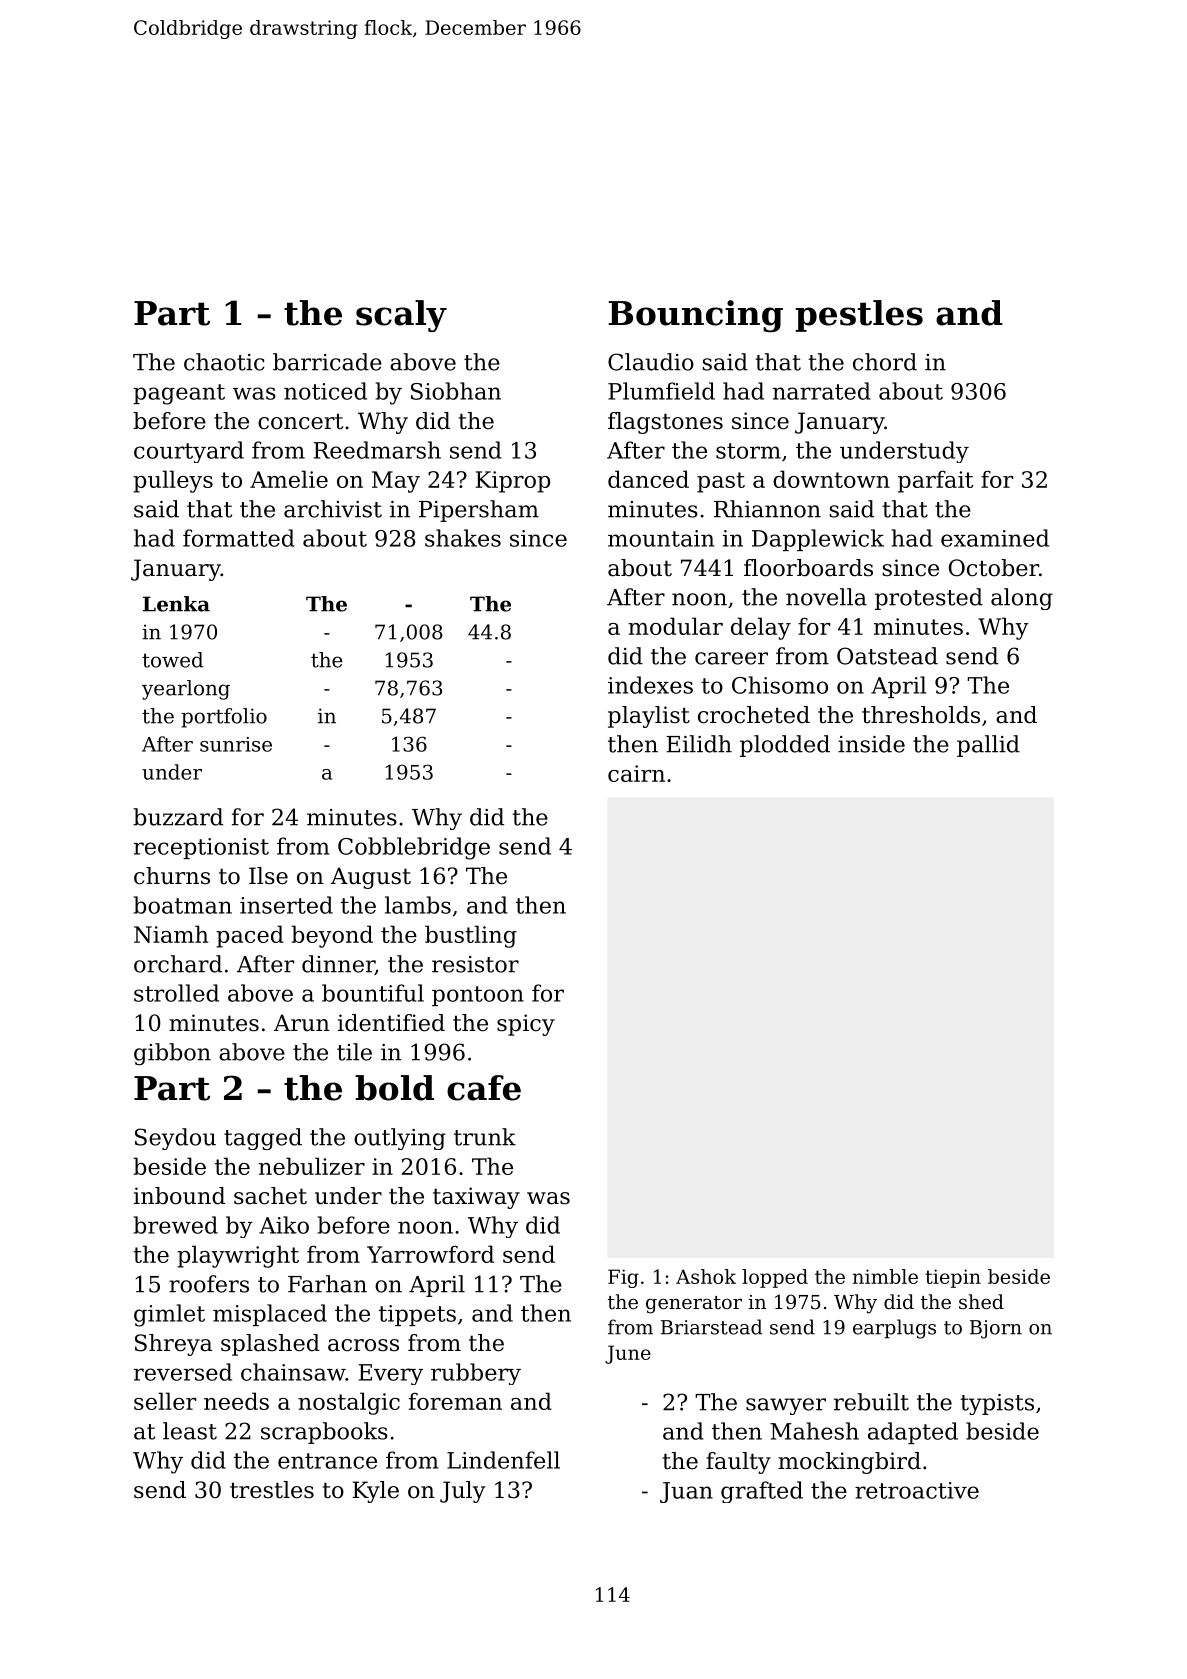  What do you see at coordinates (224, 362) in the screenshot?
I see `chaotic` at bounding box center [224, 362].
